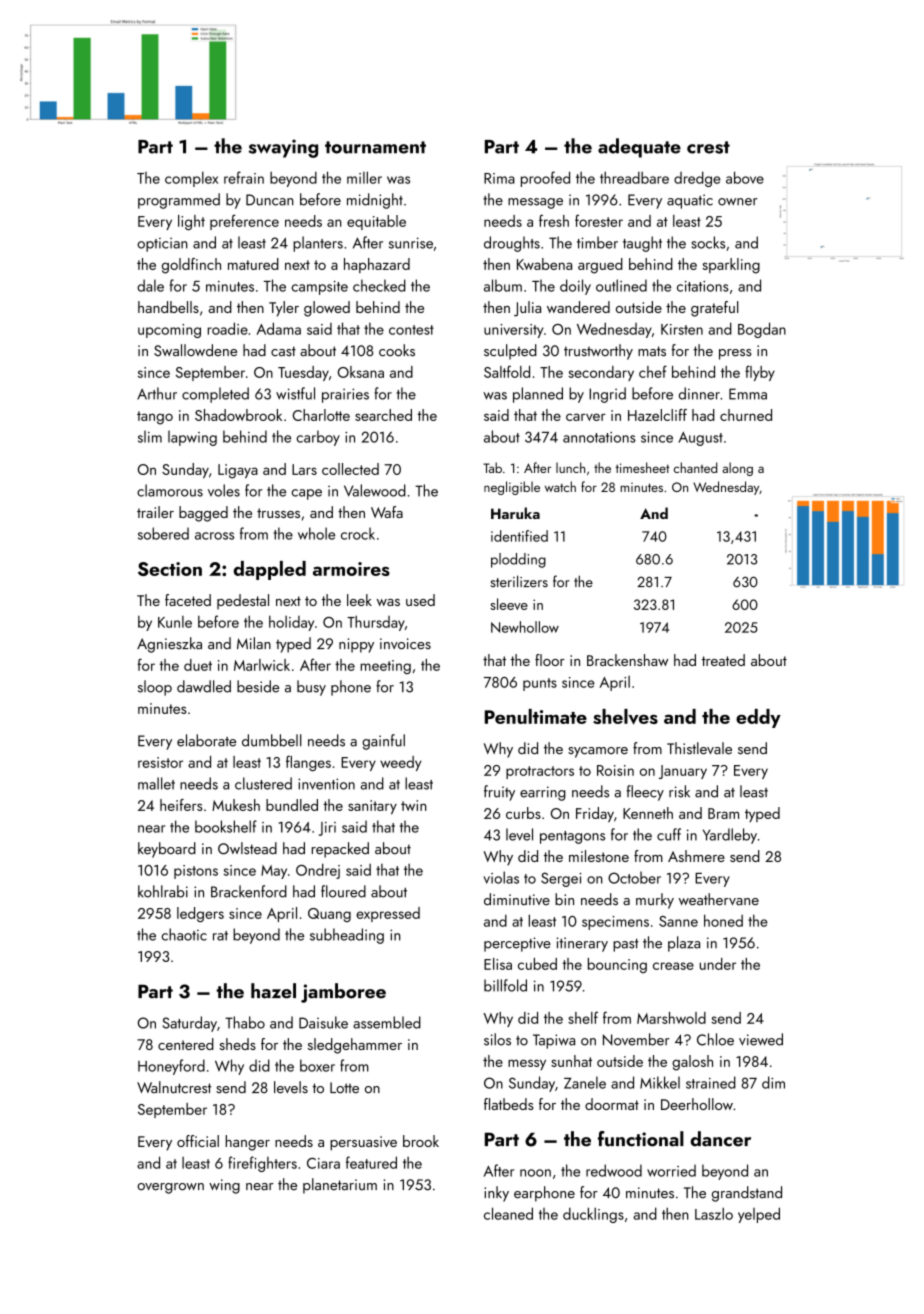 The image size is (924, 1314). Describe the element at coordinates (375, 147) in the document. I see `tournament` at that location.
